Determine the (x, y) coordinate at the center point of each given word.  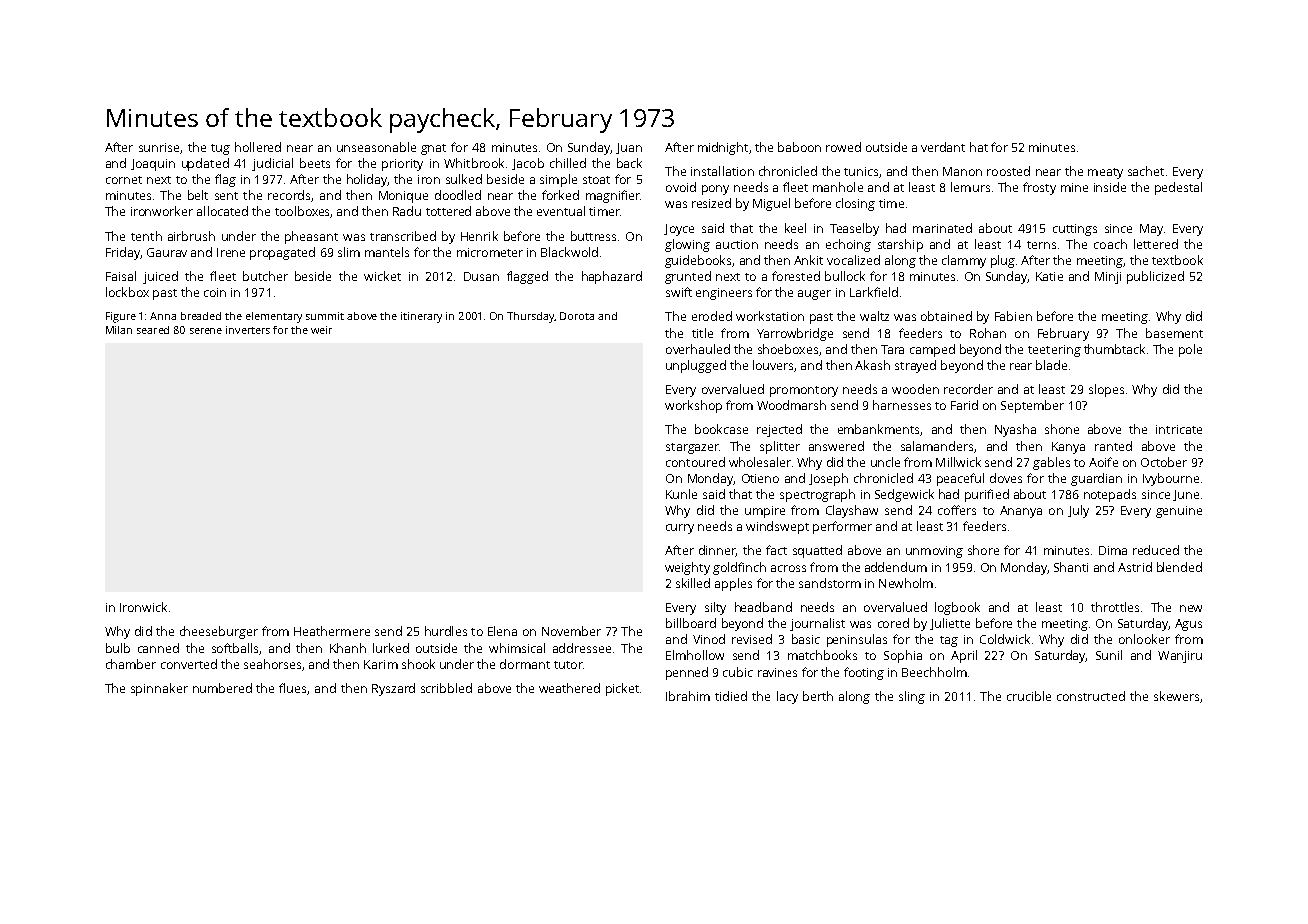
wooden (915, 389)
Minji (1108, 278)
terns (1041, 245)
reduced (1156, 550)
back (629, 163)
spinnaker (159, 689)
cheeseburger (219, 632)
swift (679, 292)
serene (206, 331)
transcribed (403, 236)
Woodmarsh (791, 405)
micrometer (490, 252)
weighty (687, 568)
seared (153, 330)
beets (315, 163)
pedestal (1178, 188)
